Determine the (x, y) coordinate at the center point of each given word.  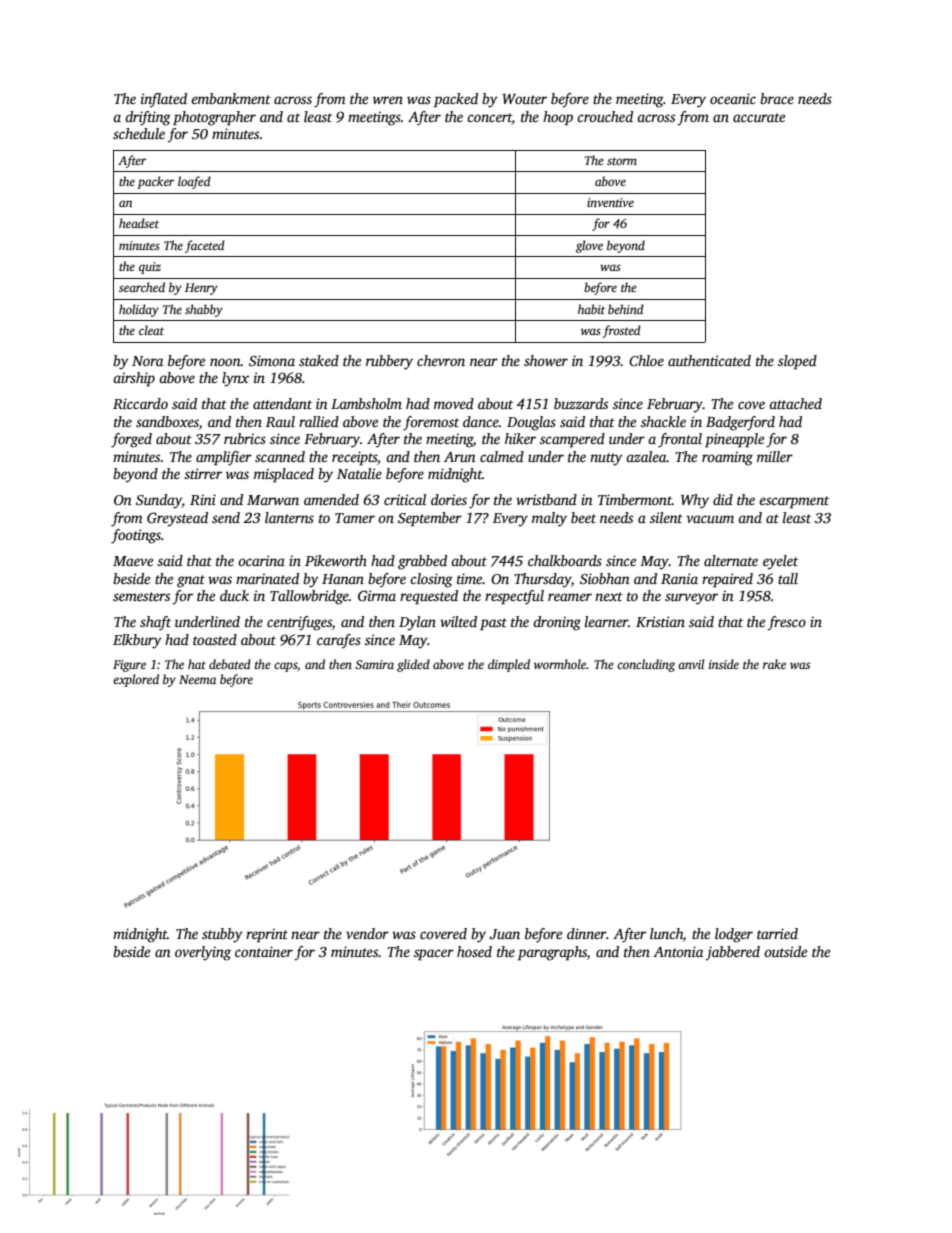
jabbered (732, 953)
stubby (222, 935)
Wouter (524, 99)
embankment (231, 98)
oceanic (733, 98)
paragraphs (552, 953)
